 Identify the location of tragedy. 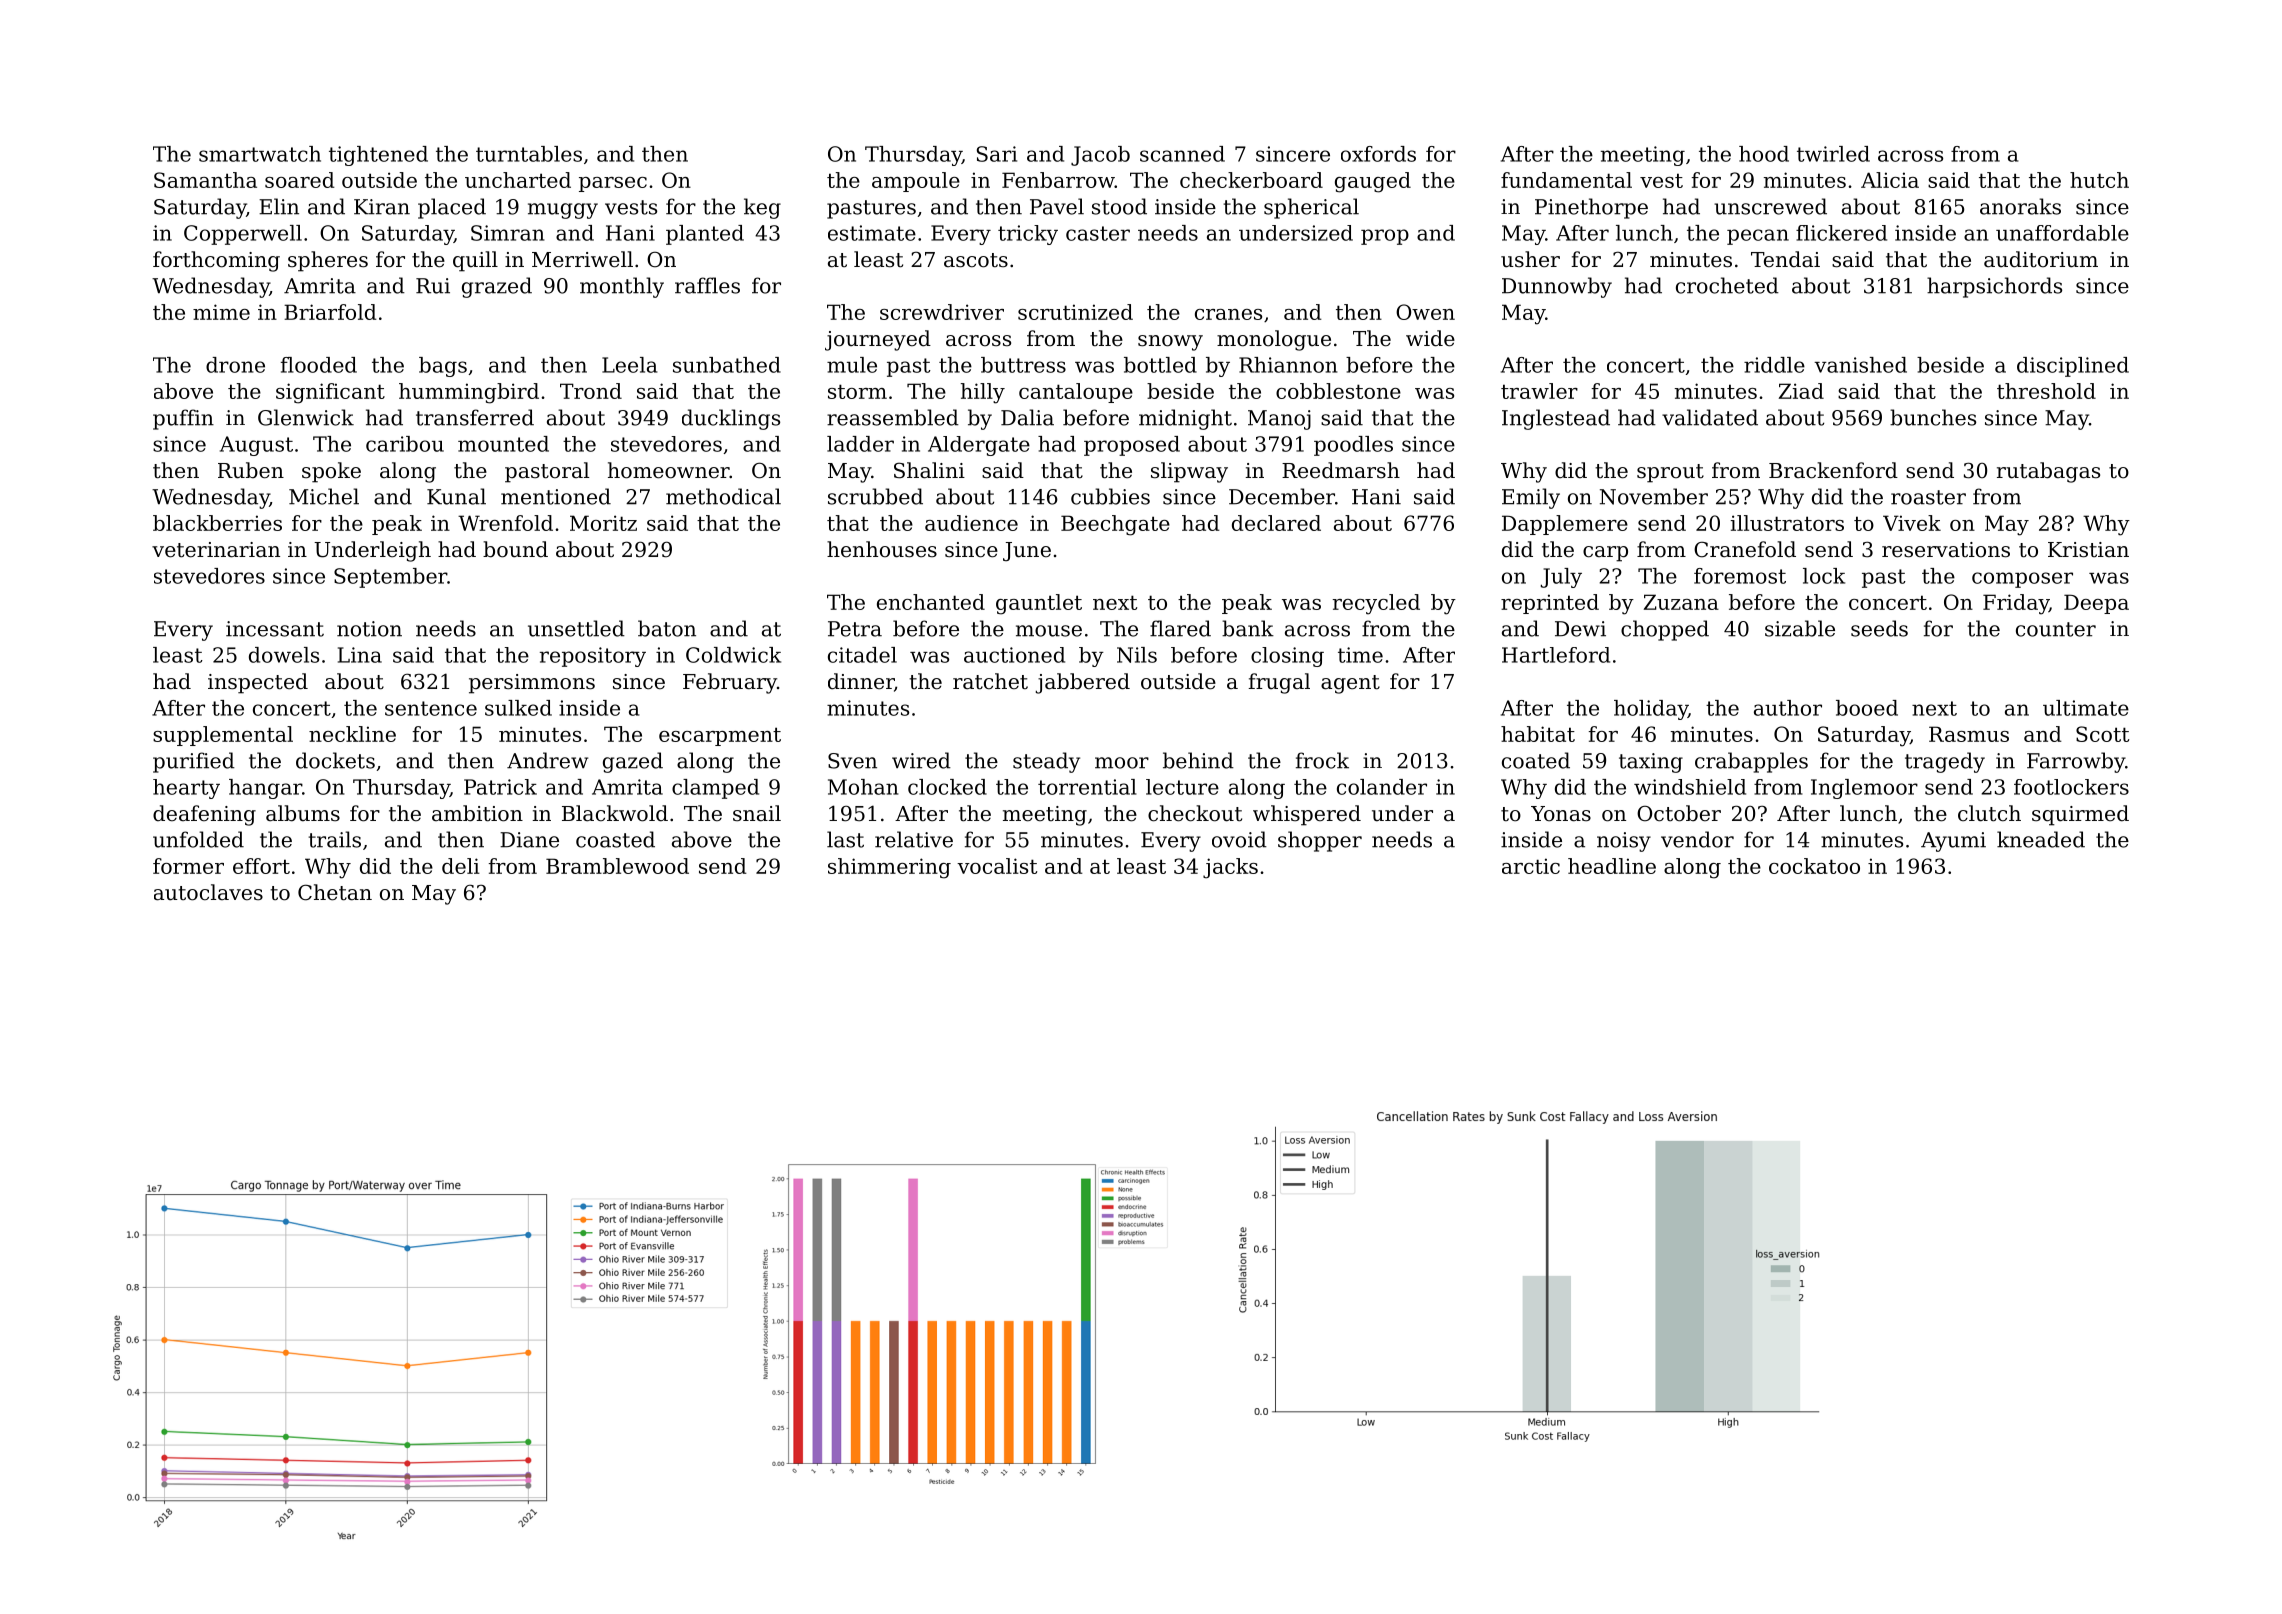
(1945, 762).
